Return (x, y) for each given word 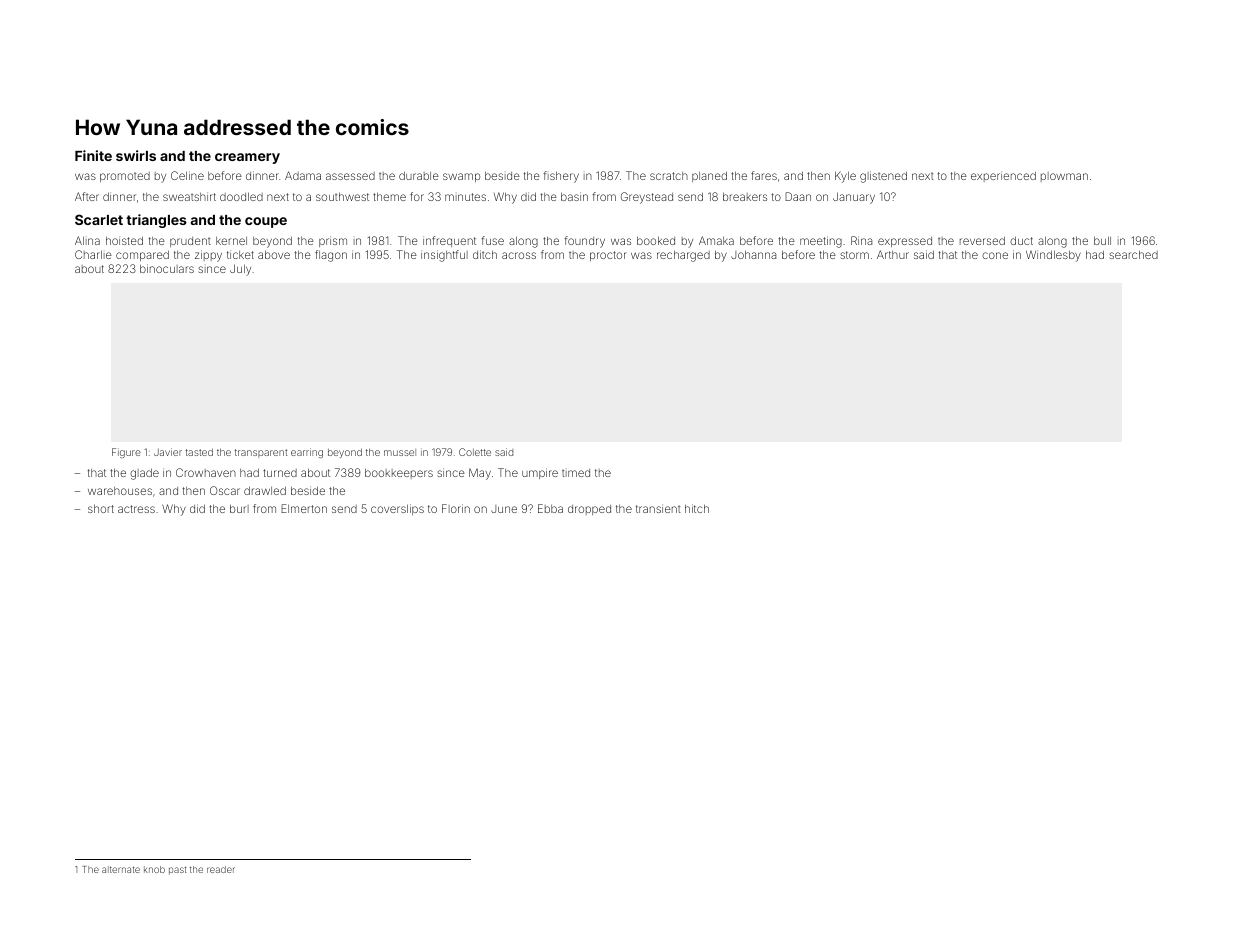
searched (1133, 254)
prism (333, 241)
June (504, 509)
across (519, 255)
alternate (121, 869)
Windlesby (1053, 256)
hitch (697, 508)
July (240, 270)
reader (221, 869)
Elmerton (304, 508)
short (101, 508)
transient (658, 508)
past (177, 870)
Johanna (753, 254)
